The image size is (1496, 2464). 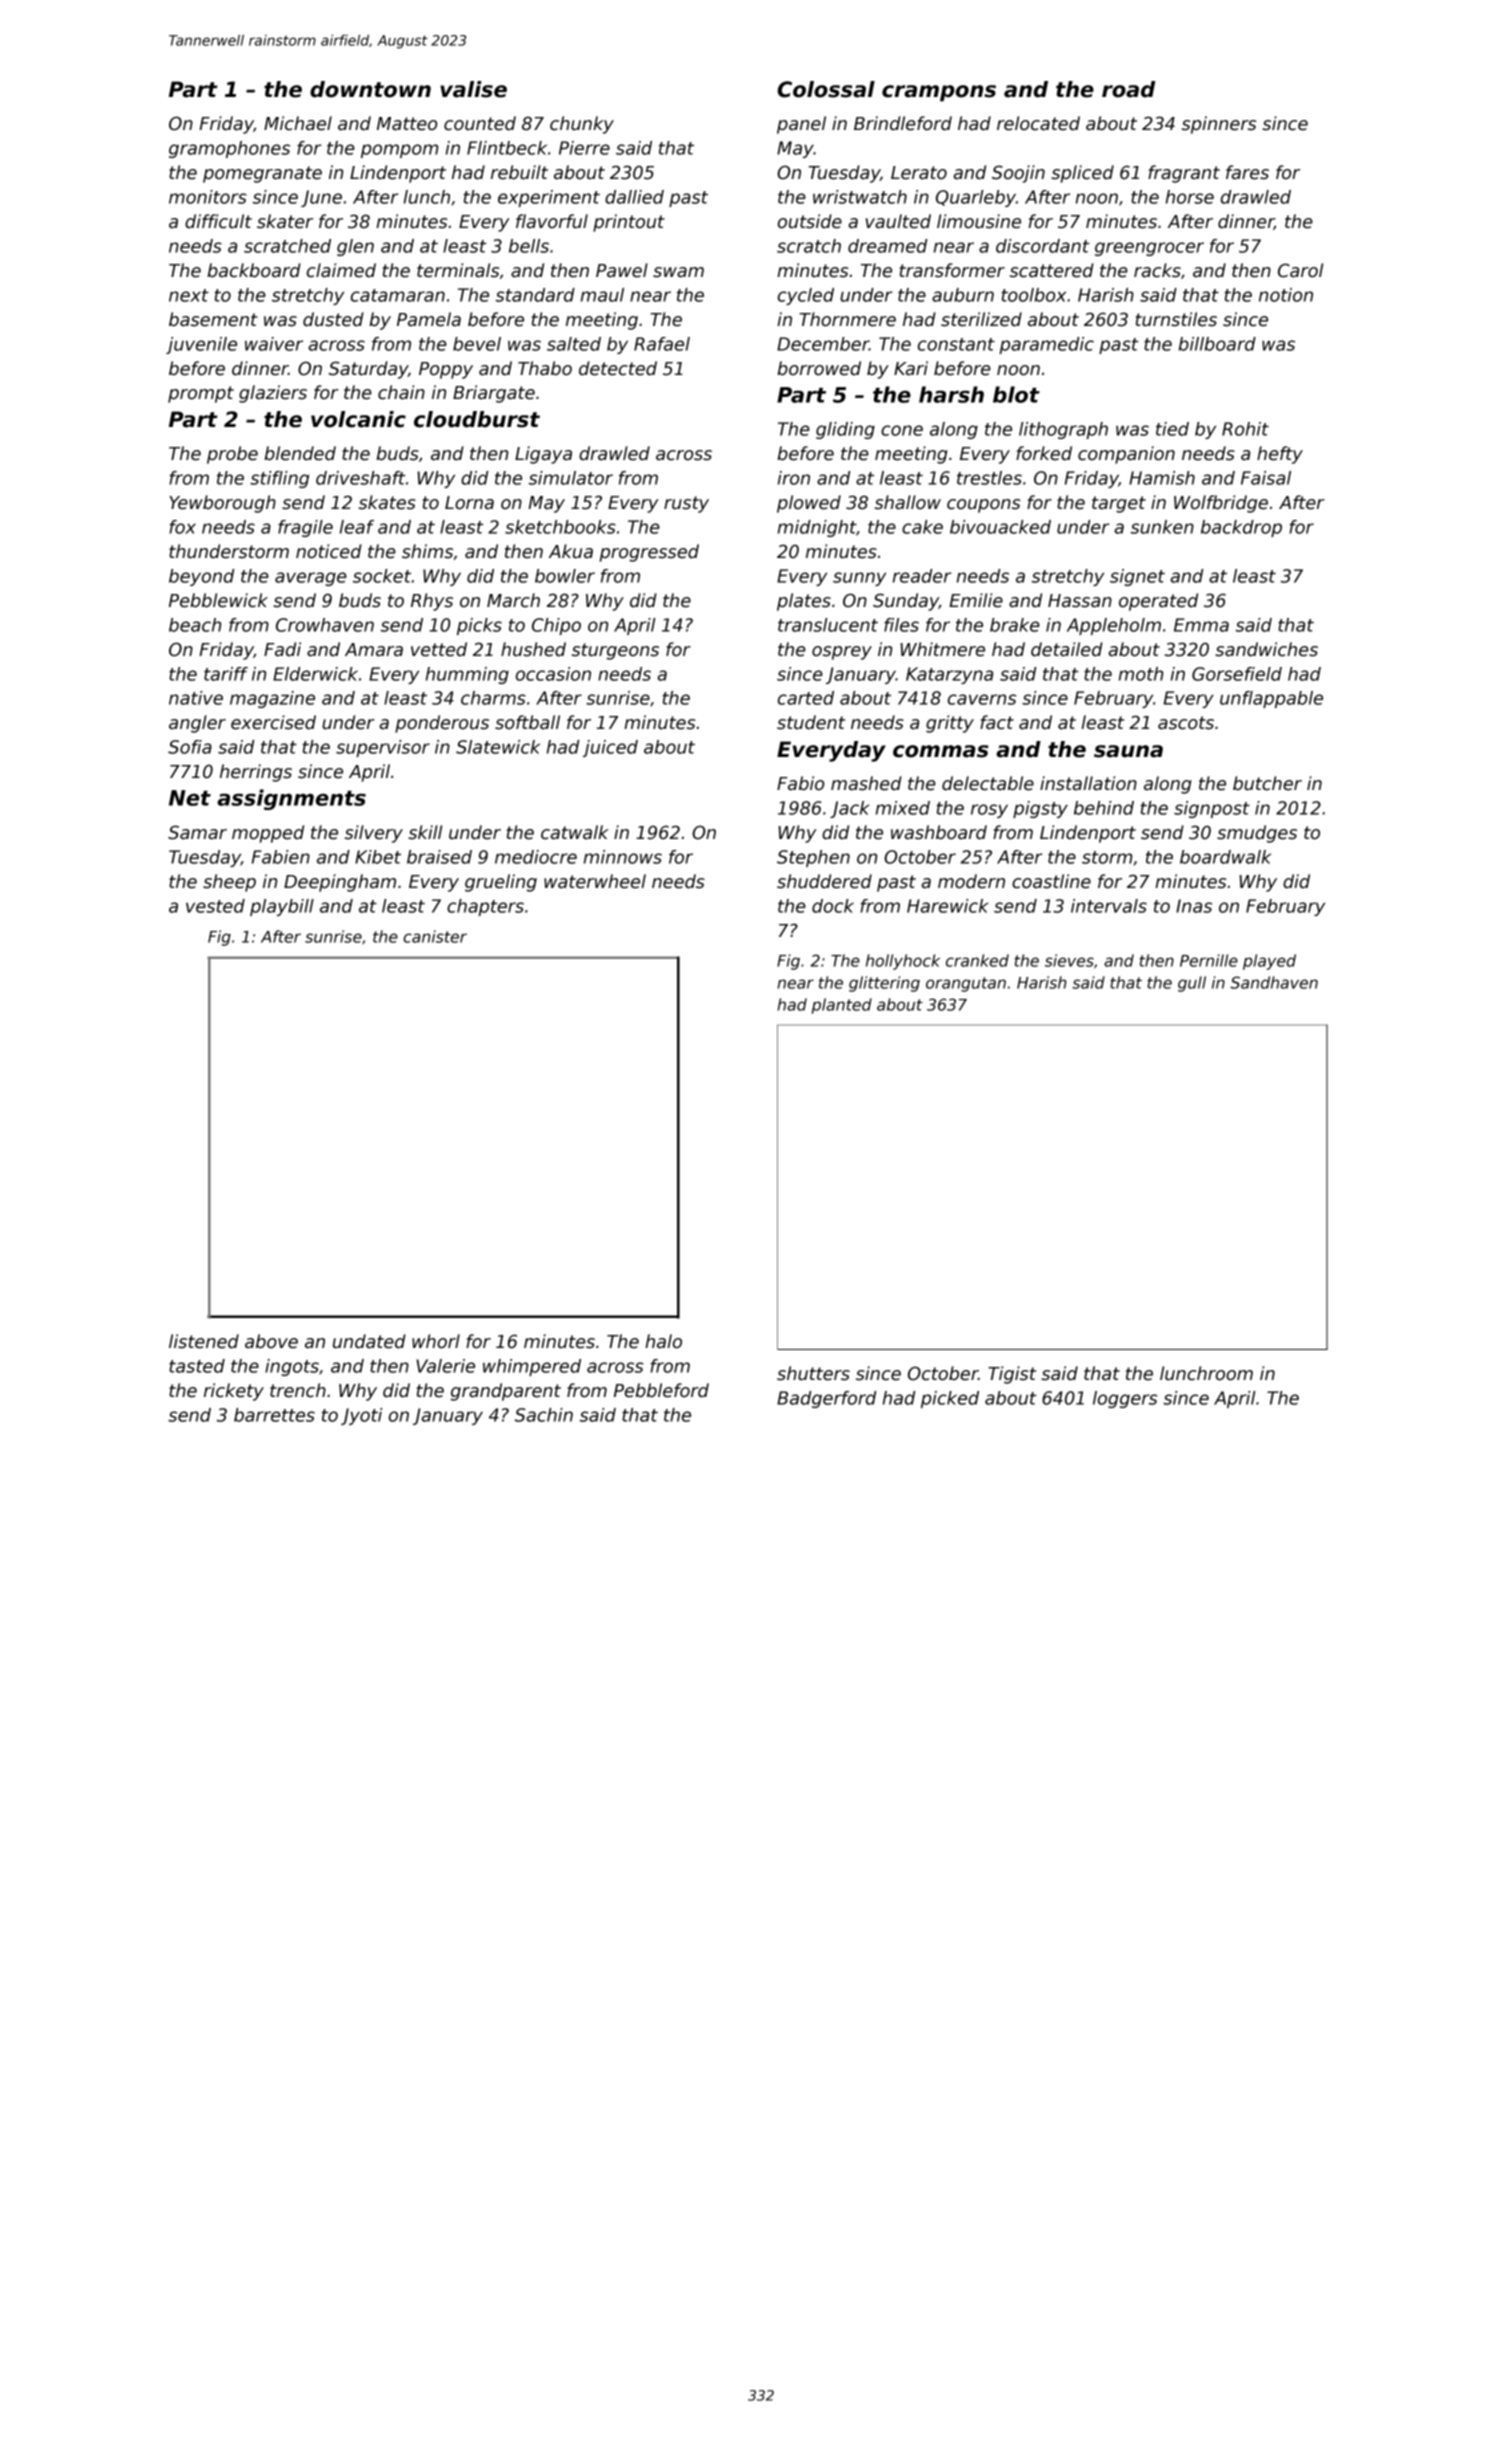 What do you see at coordinates (903, 962) in the screenshot?
I see `hollyhock` at bounding box center [903, 962].
